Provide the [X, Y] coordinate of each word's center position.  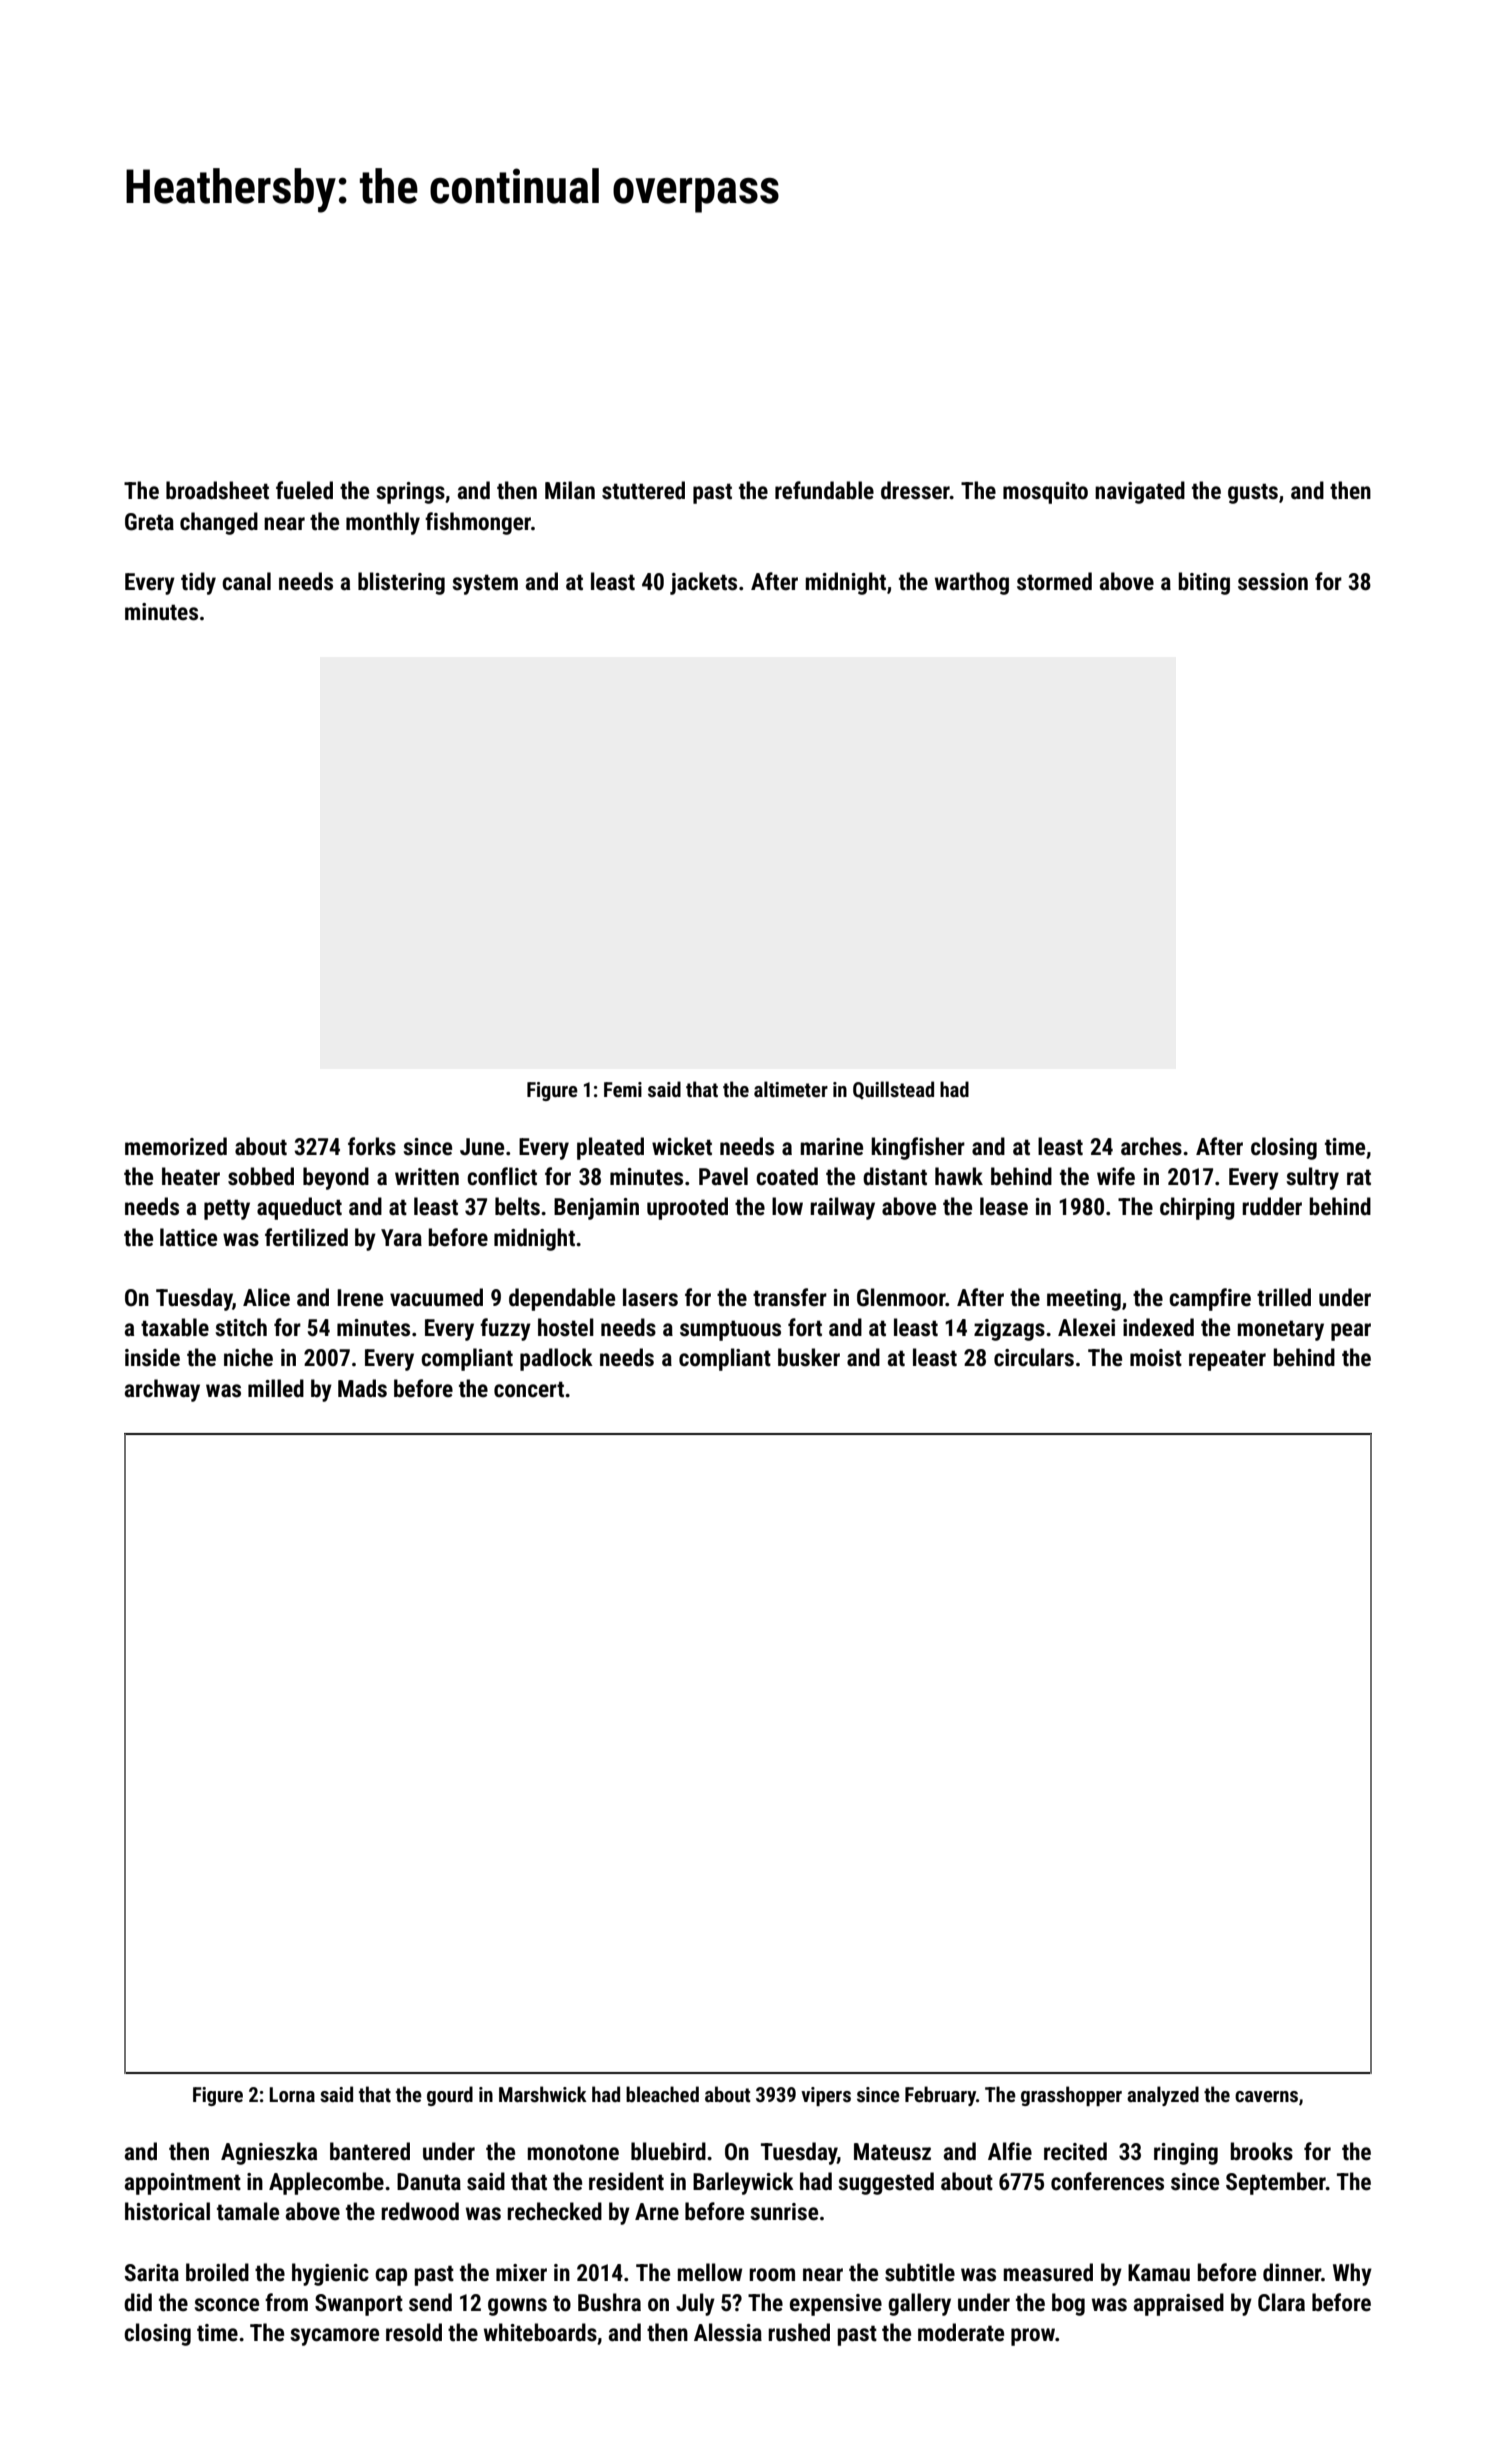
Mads [362, 1388]
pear [1351, 1332]
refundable [824, 490]
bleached [662, 2094]
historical [167, 2211]
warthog [972, 583]
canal [246, 581]
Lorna [292, 2094]
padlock [556, 1359]
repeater [1227, 1360]
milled [276, 1388]
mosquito [1045, 493]
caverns [1266, 2096]
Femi [623, 1089]
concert [529, 1389]
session [1273, 582]
